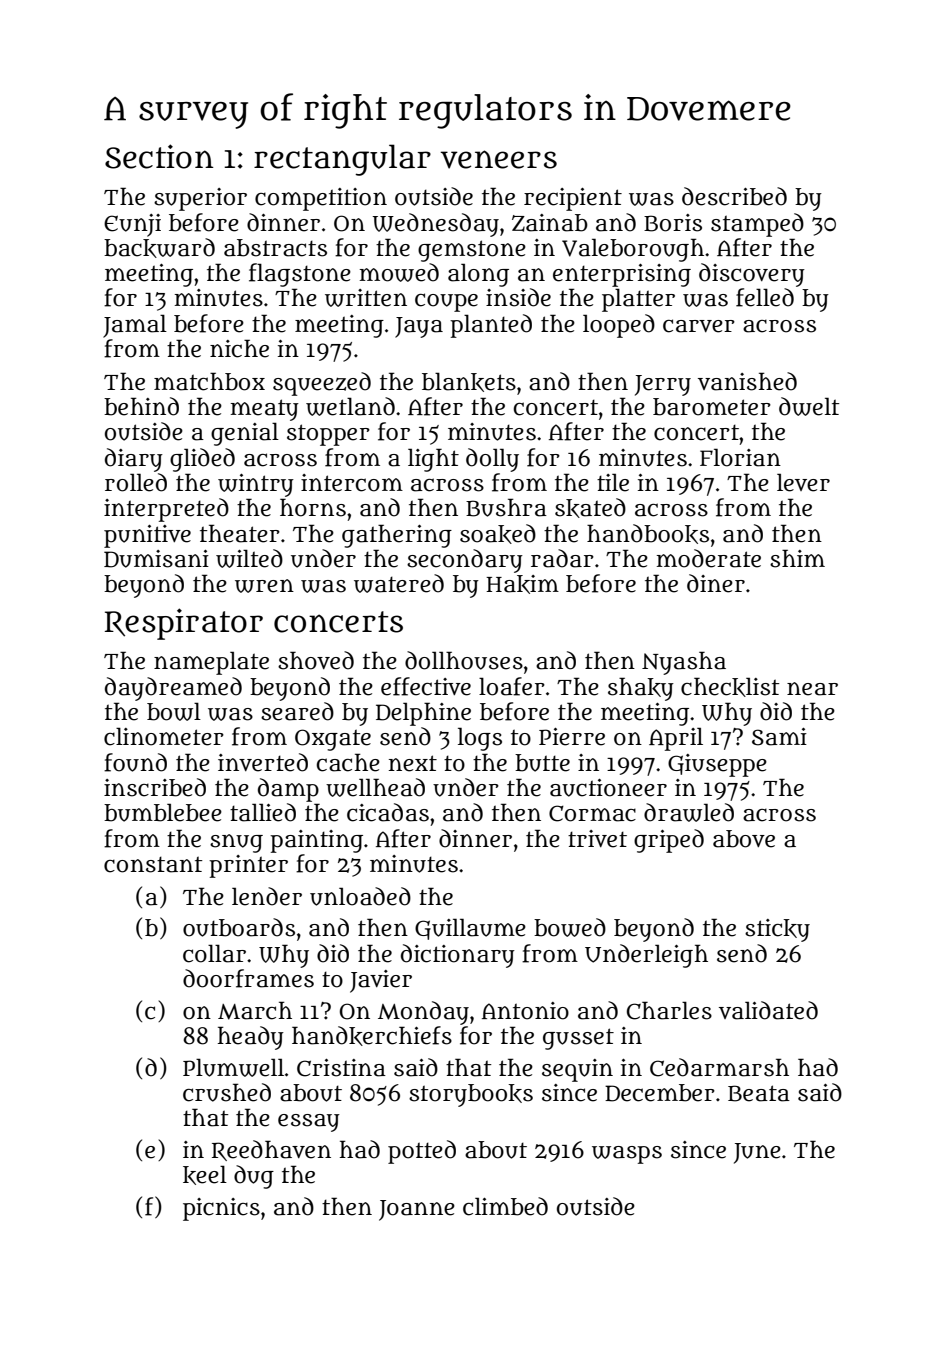  What do you see at coordinates (388, 812) in the screenshot?
I see `cicadas` at bounding box center [388, 812].
